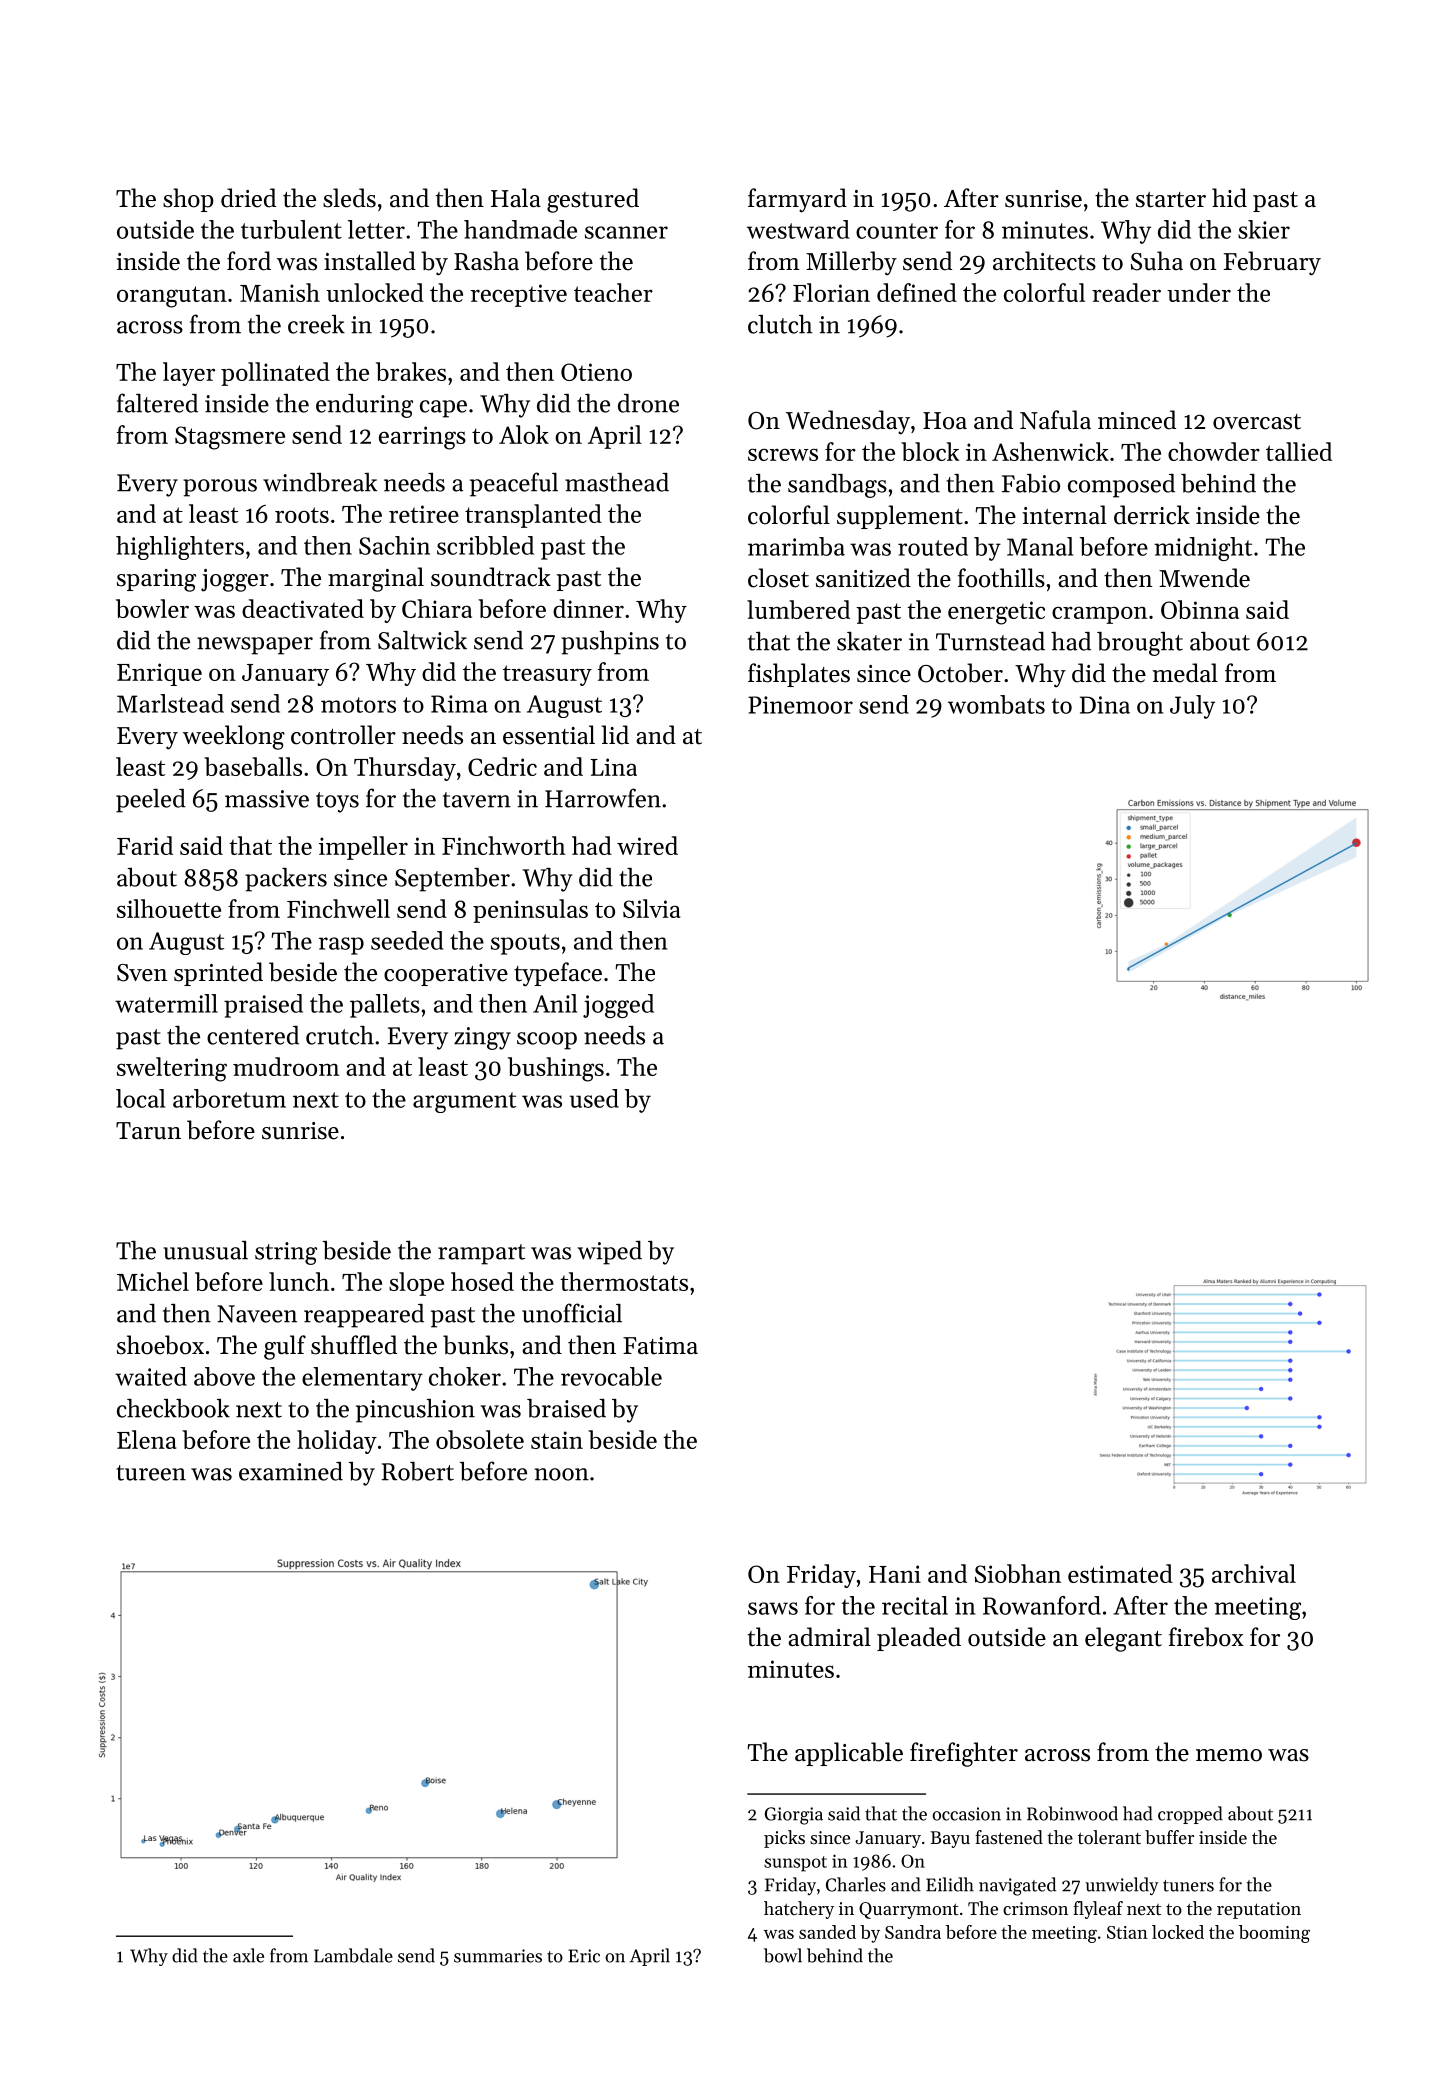  What do you see at coordinates (603, 798) in the screenshot?
I see `Harrowfen` at bounding box center [603, 798].
